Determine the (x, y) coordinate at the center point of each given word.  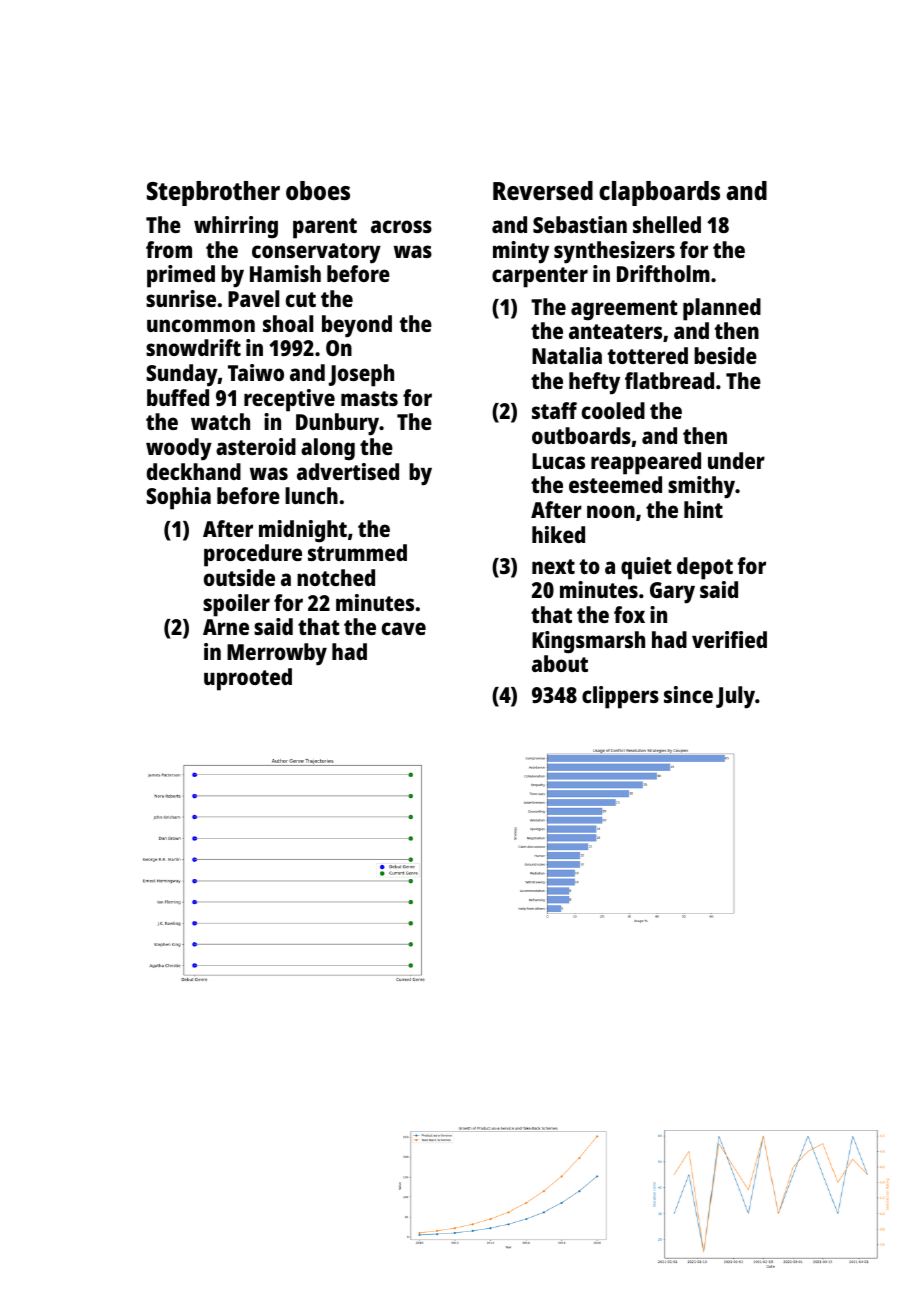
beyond (357, 326)
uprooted (248, 679)
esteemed (615, 484)
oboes (318, 190)
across (401, 226)
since (688, 694)
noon (611, 511)
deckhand (194, 471)
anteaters (615, 331)
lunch (311, 495)
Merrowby (277, 654)
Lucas (558, 461)
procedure (253, 555)
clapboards (659, 193)
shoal (288, 323)
